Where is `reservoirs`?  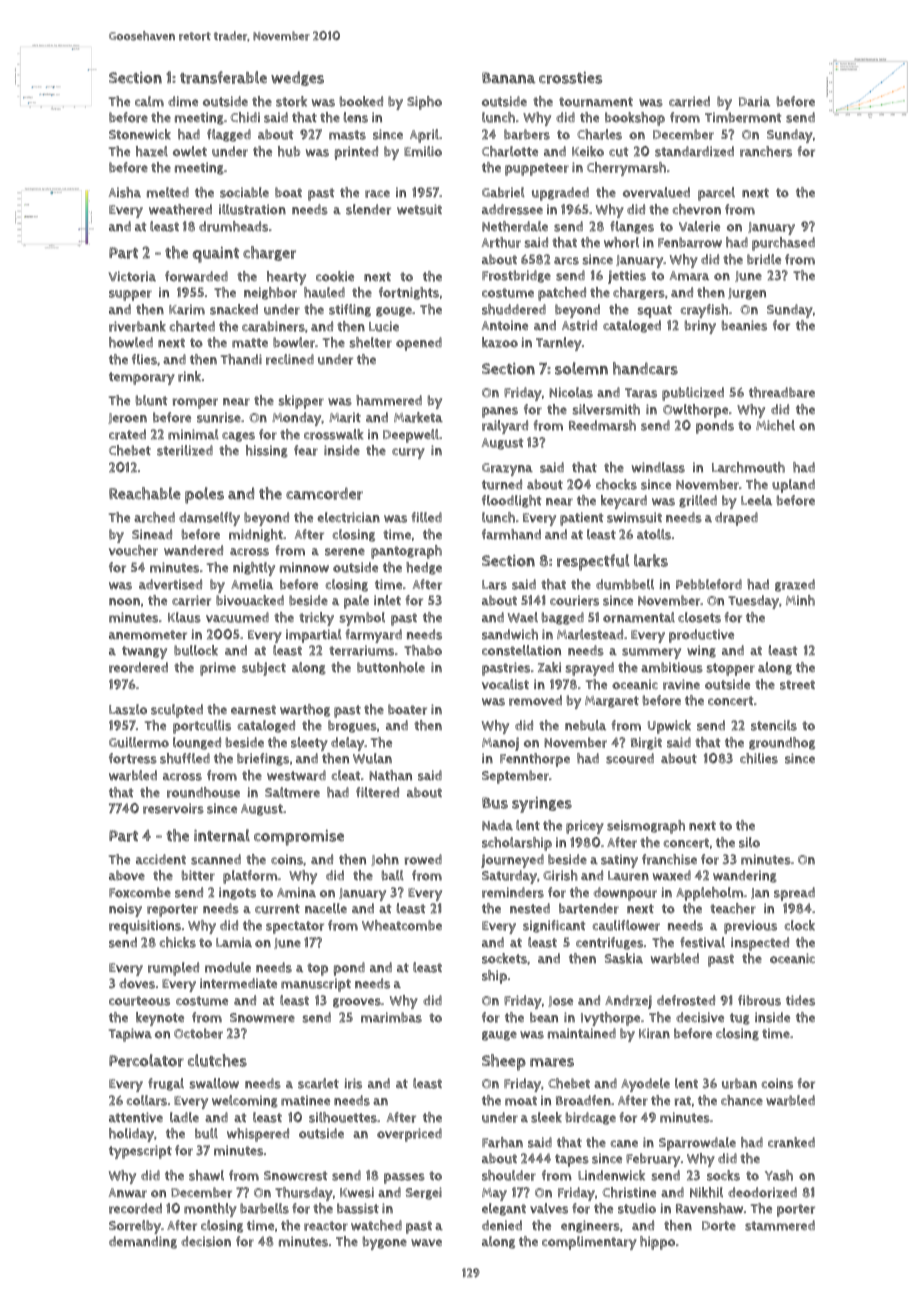
reservoirs is located at coordinates (173, 808).
